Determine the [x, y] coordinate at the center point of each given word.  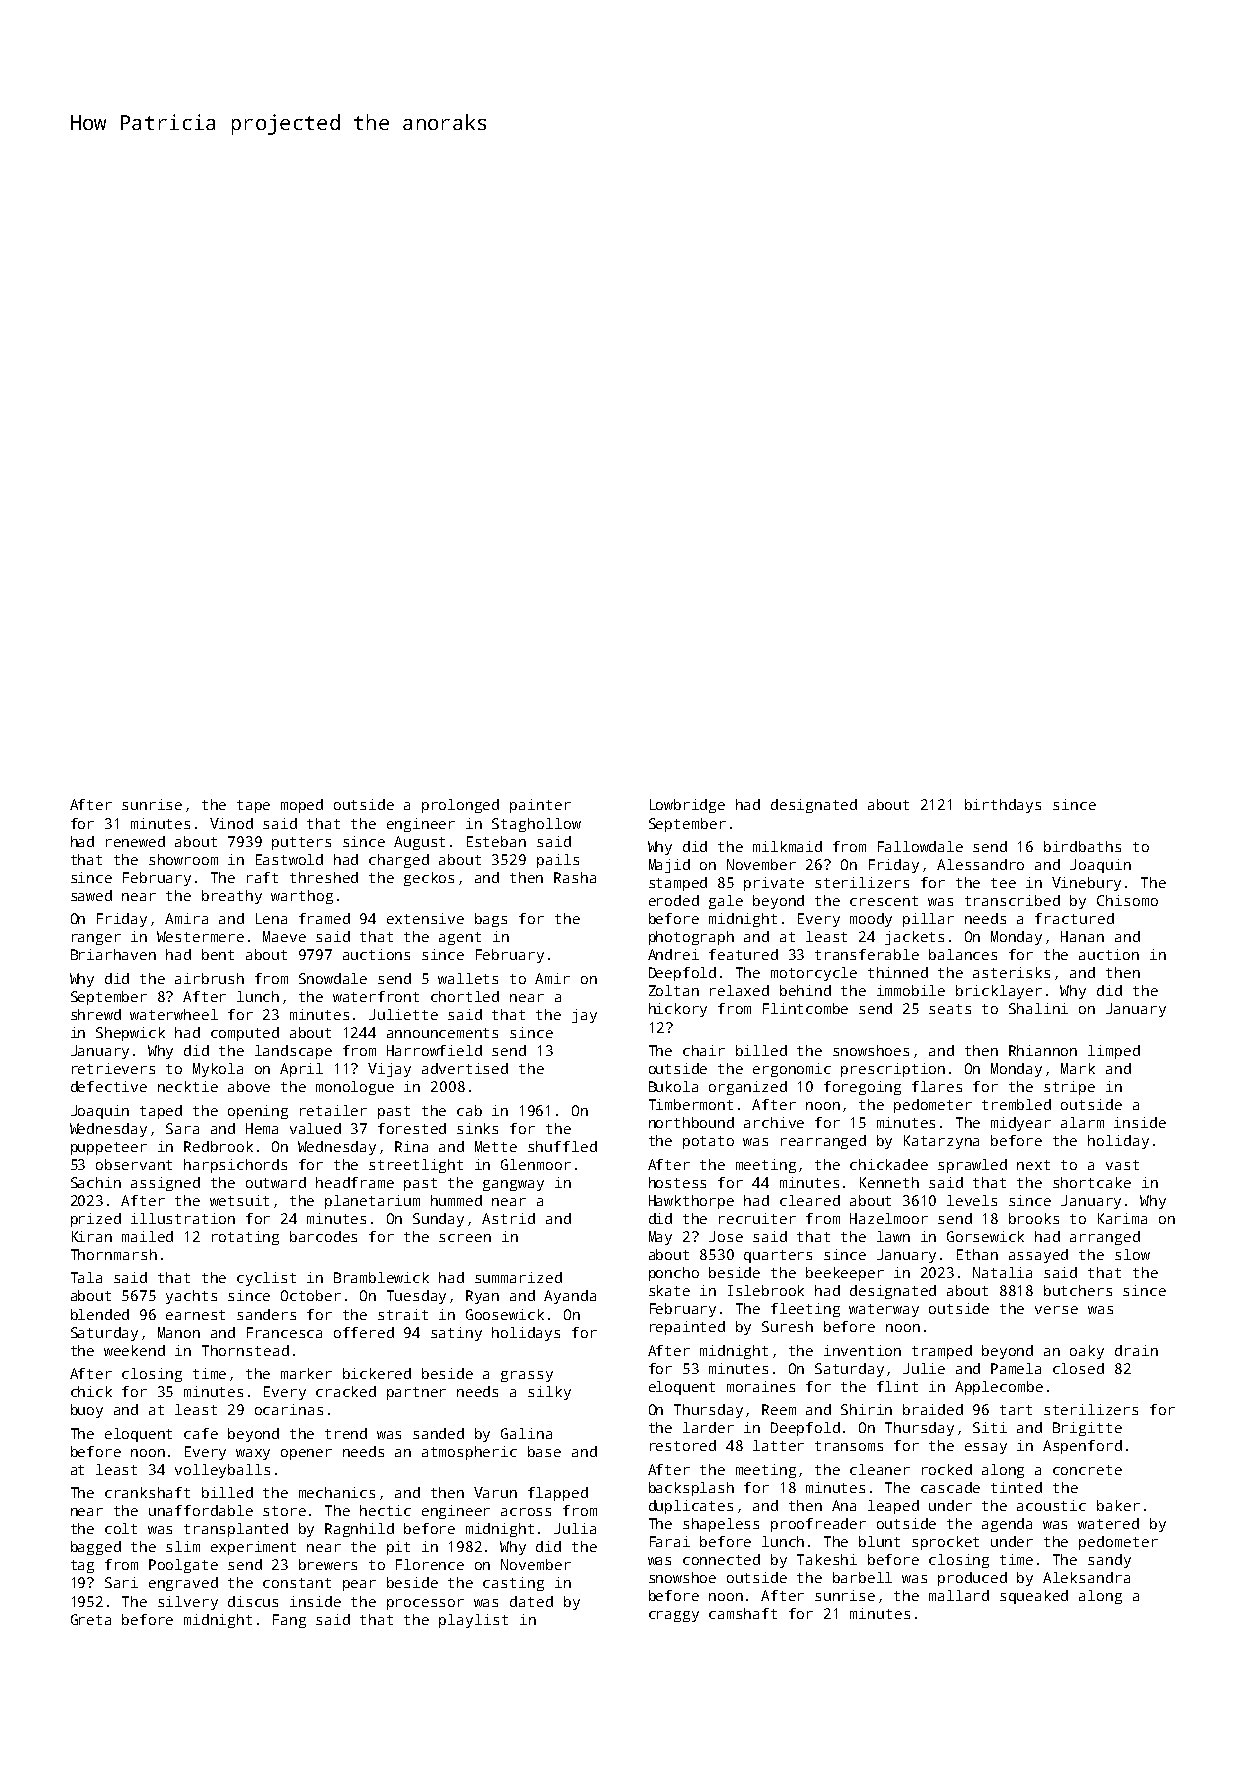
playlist [473, 1621]
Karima [1122, 1218]
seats [950, 1009]
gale [726, 902]
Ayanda [570, 1297]
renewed [135, 841]
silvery [188, 1603]
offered [364, 1332]
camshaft [743, 1613]
